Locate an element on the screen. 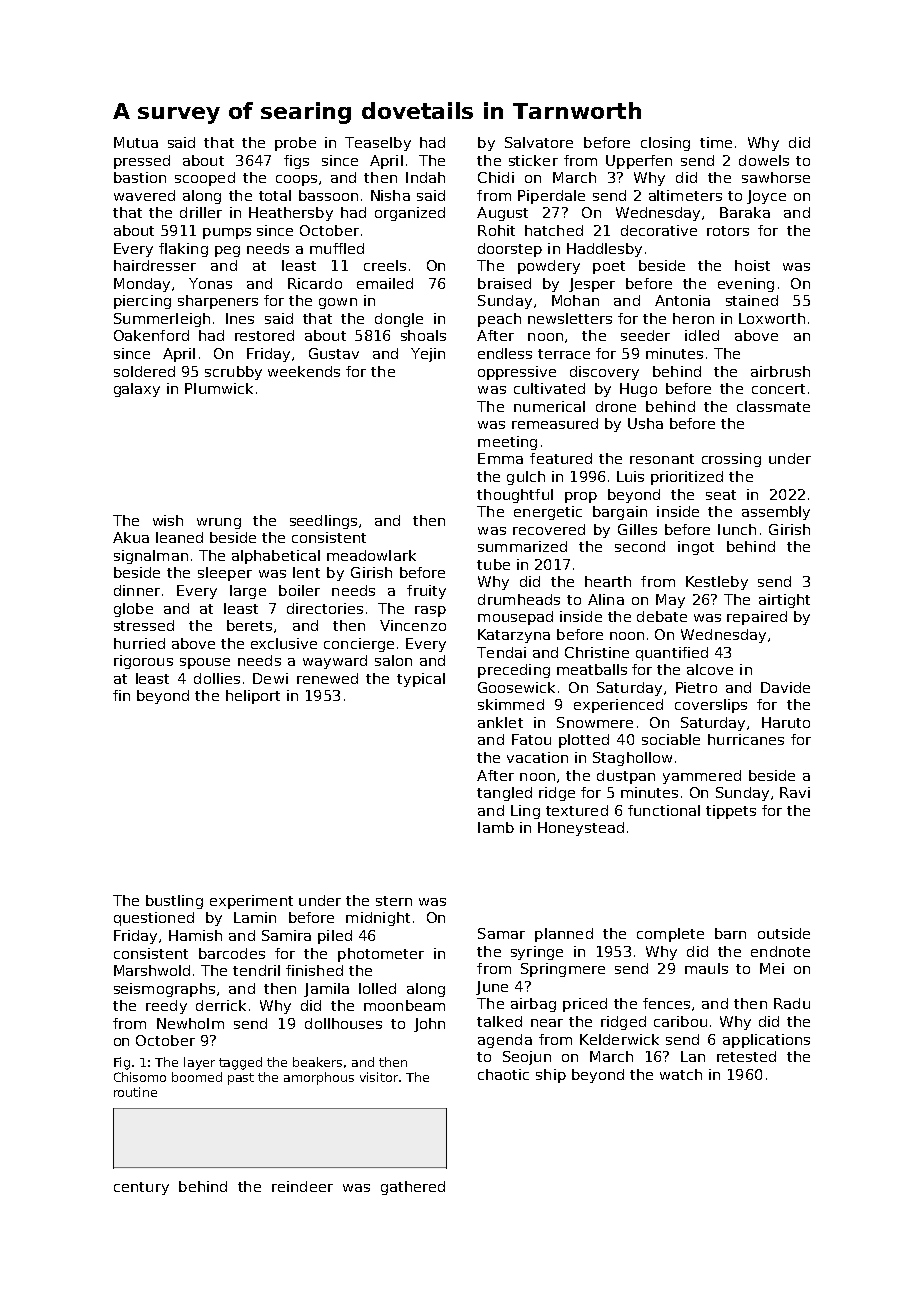 This screenshot has height=1308, width=924. tube is located at coordinates (493, 564).
